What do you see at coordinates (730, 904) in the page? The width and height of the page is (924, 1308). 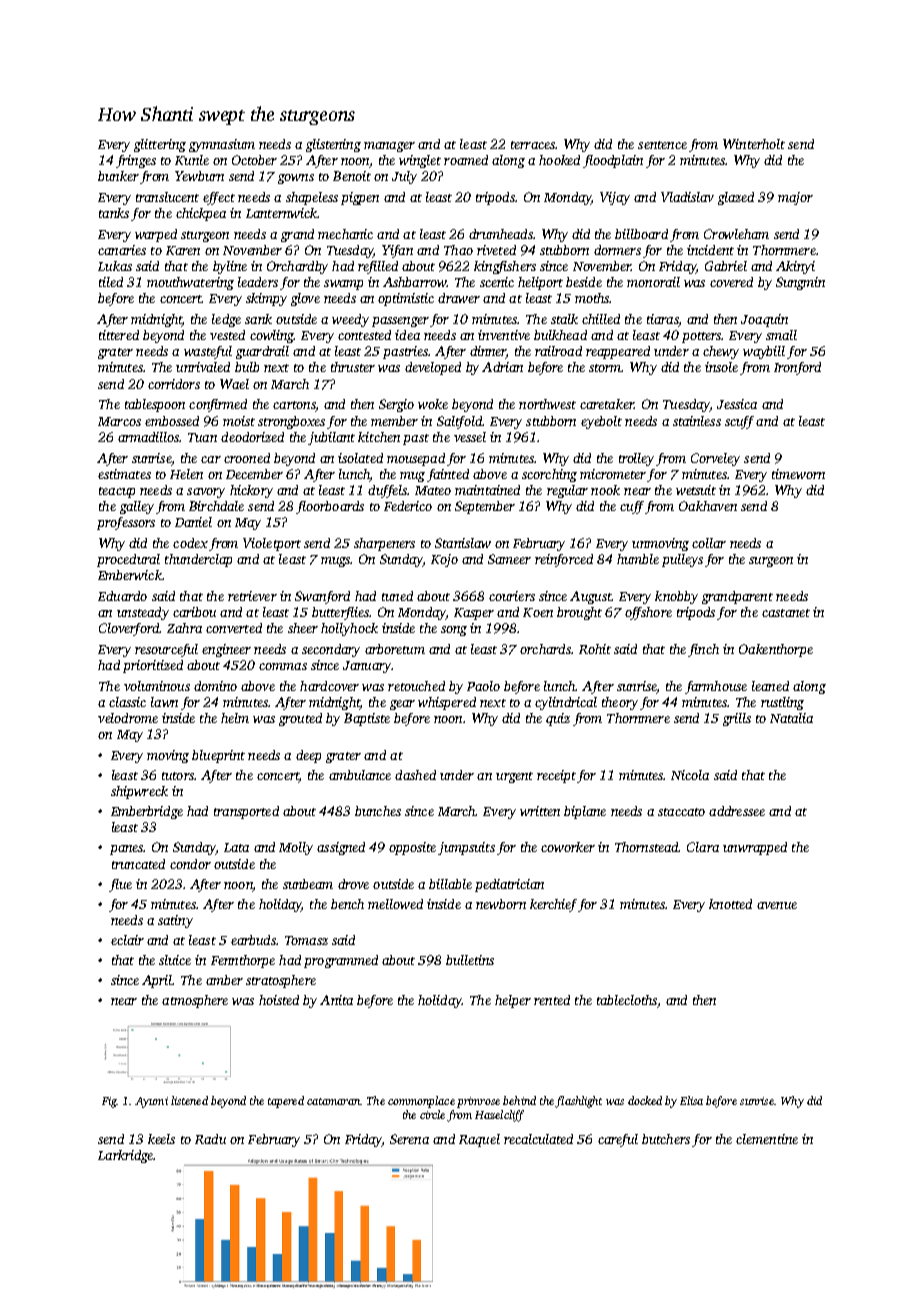 I see `knotted` at bounding box center [730, 904].
